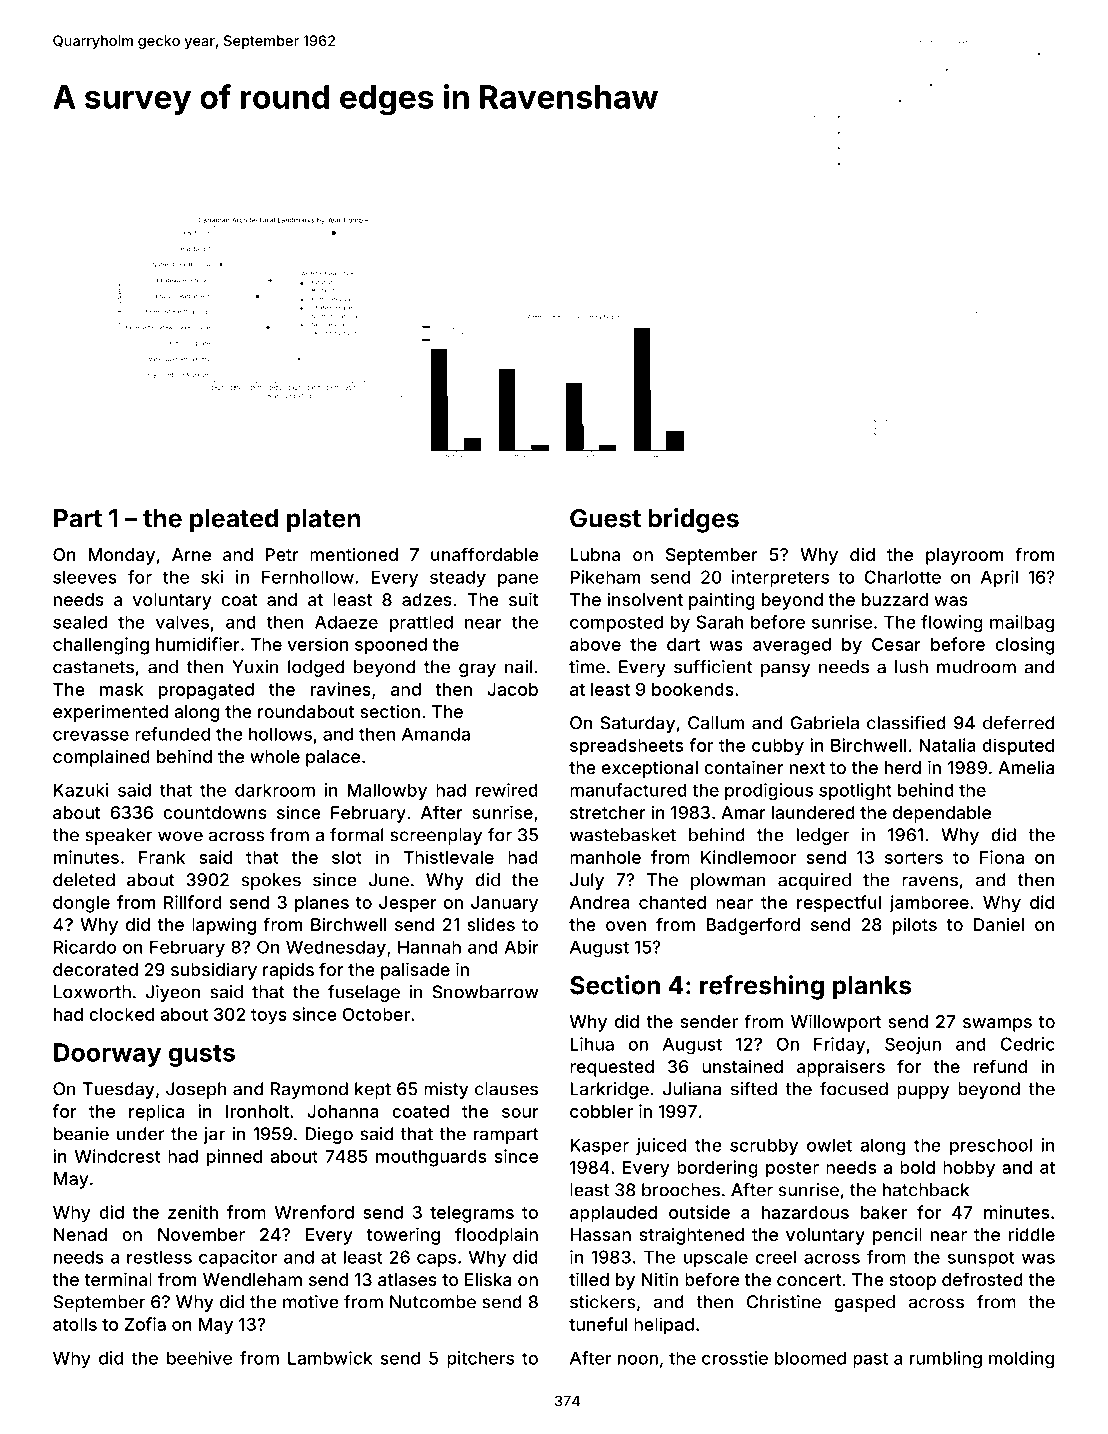 This document has width=1108, height=1434. Describe the element at coordinates (693, 520) in the document. I see `bridges` at that location.
